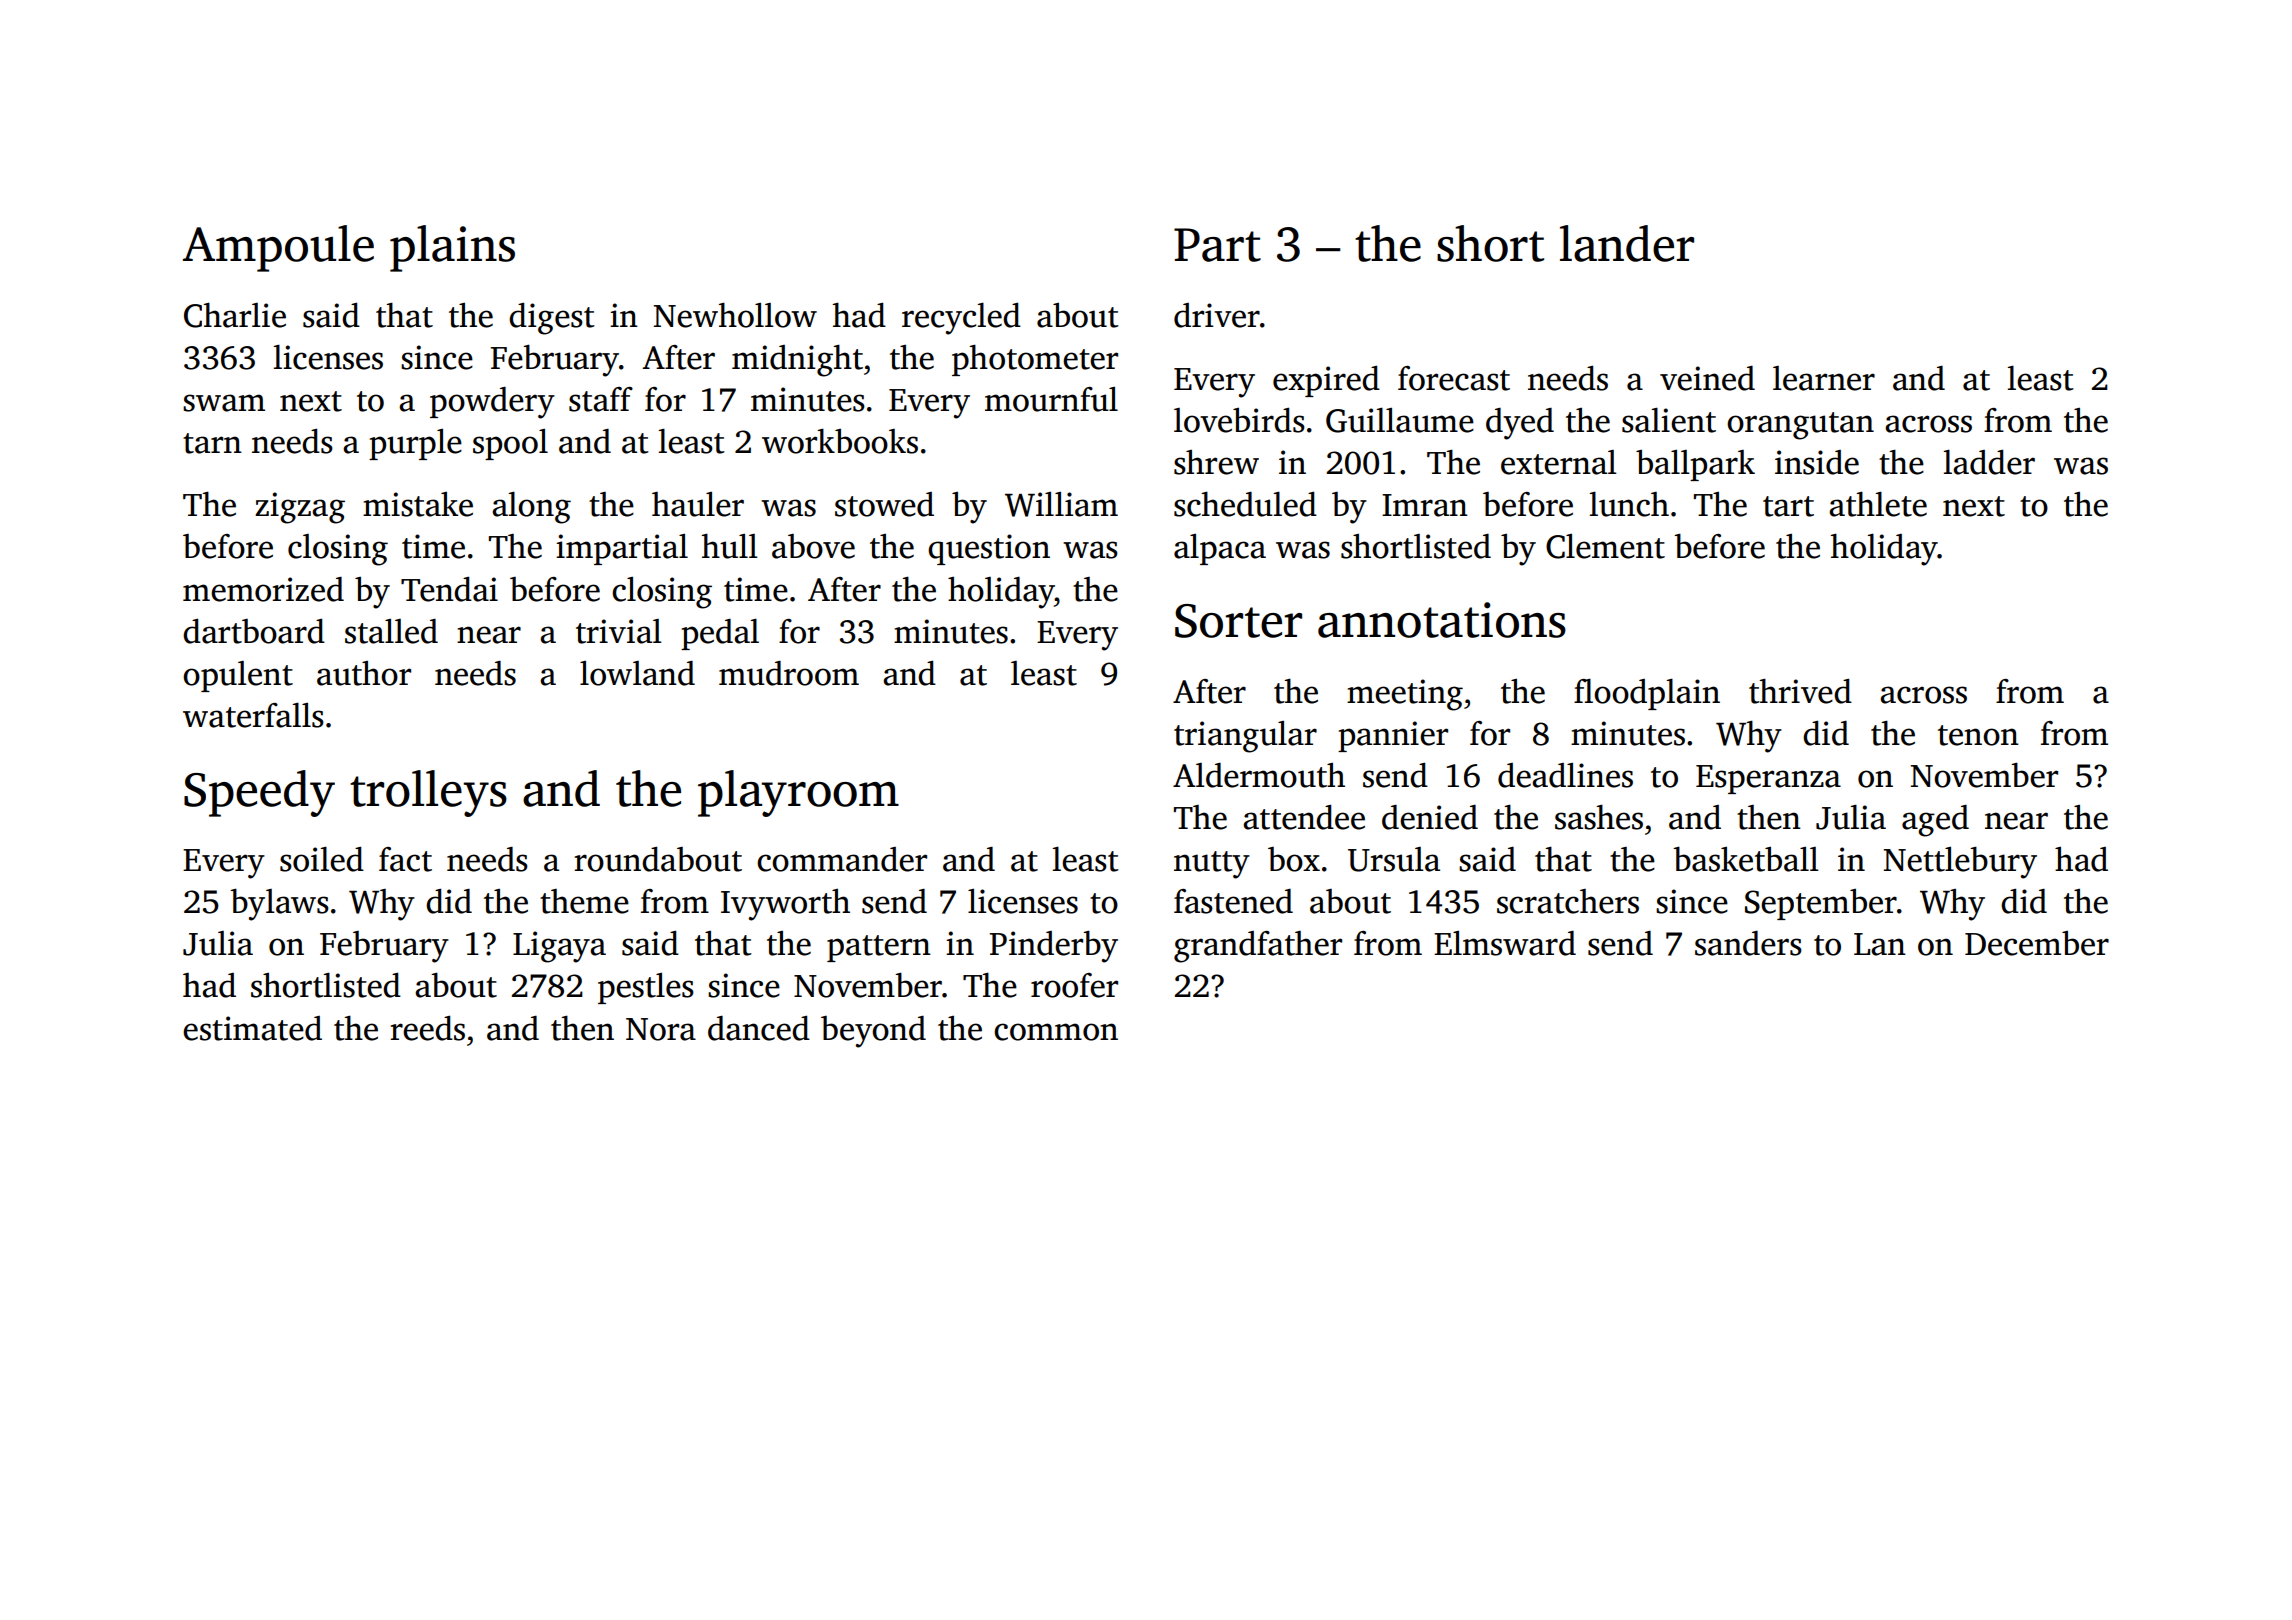  Describe the element at coordinates (840, 441) in the document. I see `workbooks` at that location.
